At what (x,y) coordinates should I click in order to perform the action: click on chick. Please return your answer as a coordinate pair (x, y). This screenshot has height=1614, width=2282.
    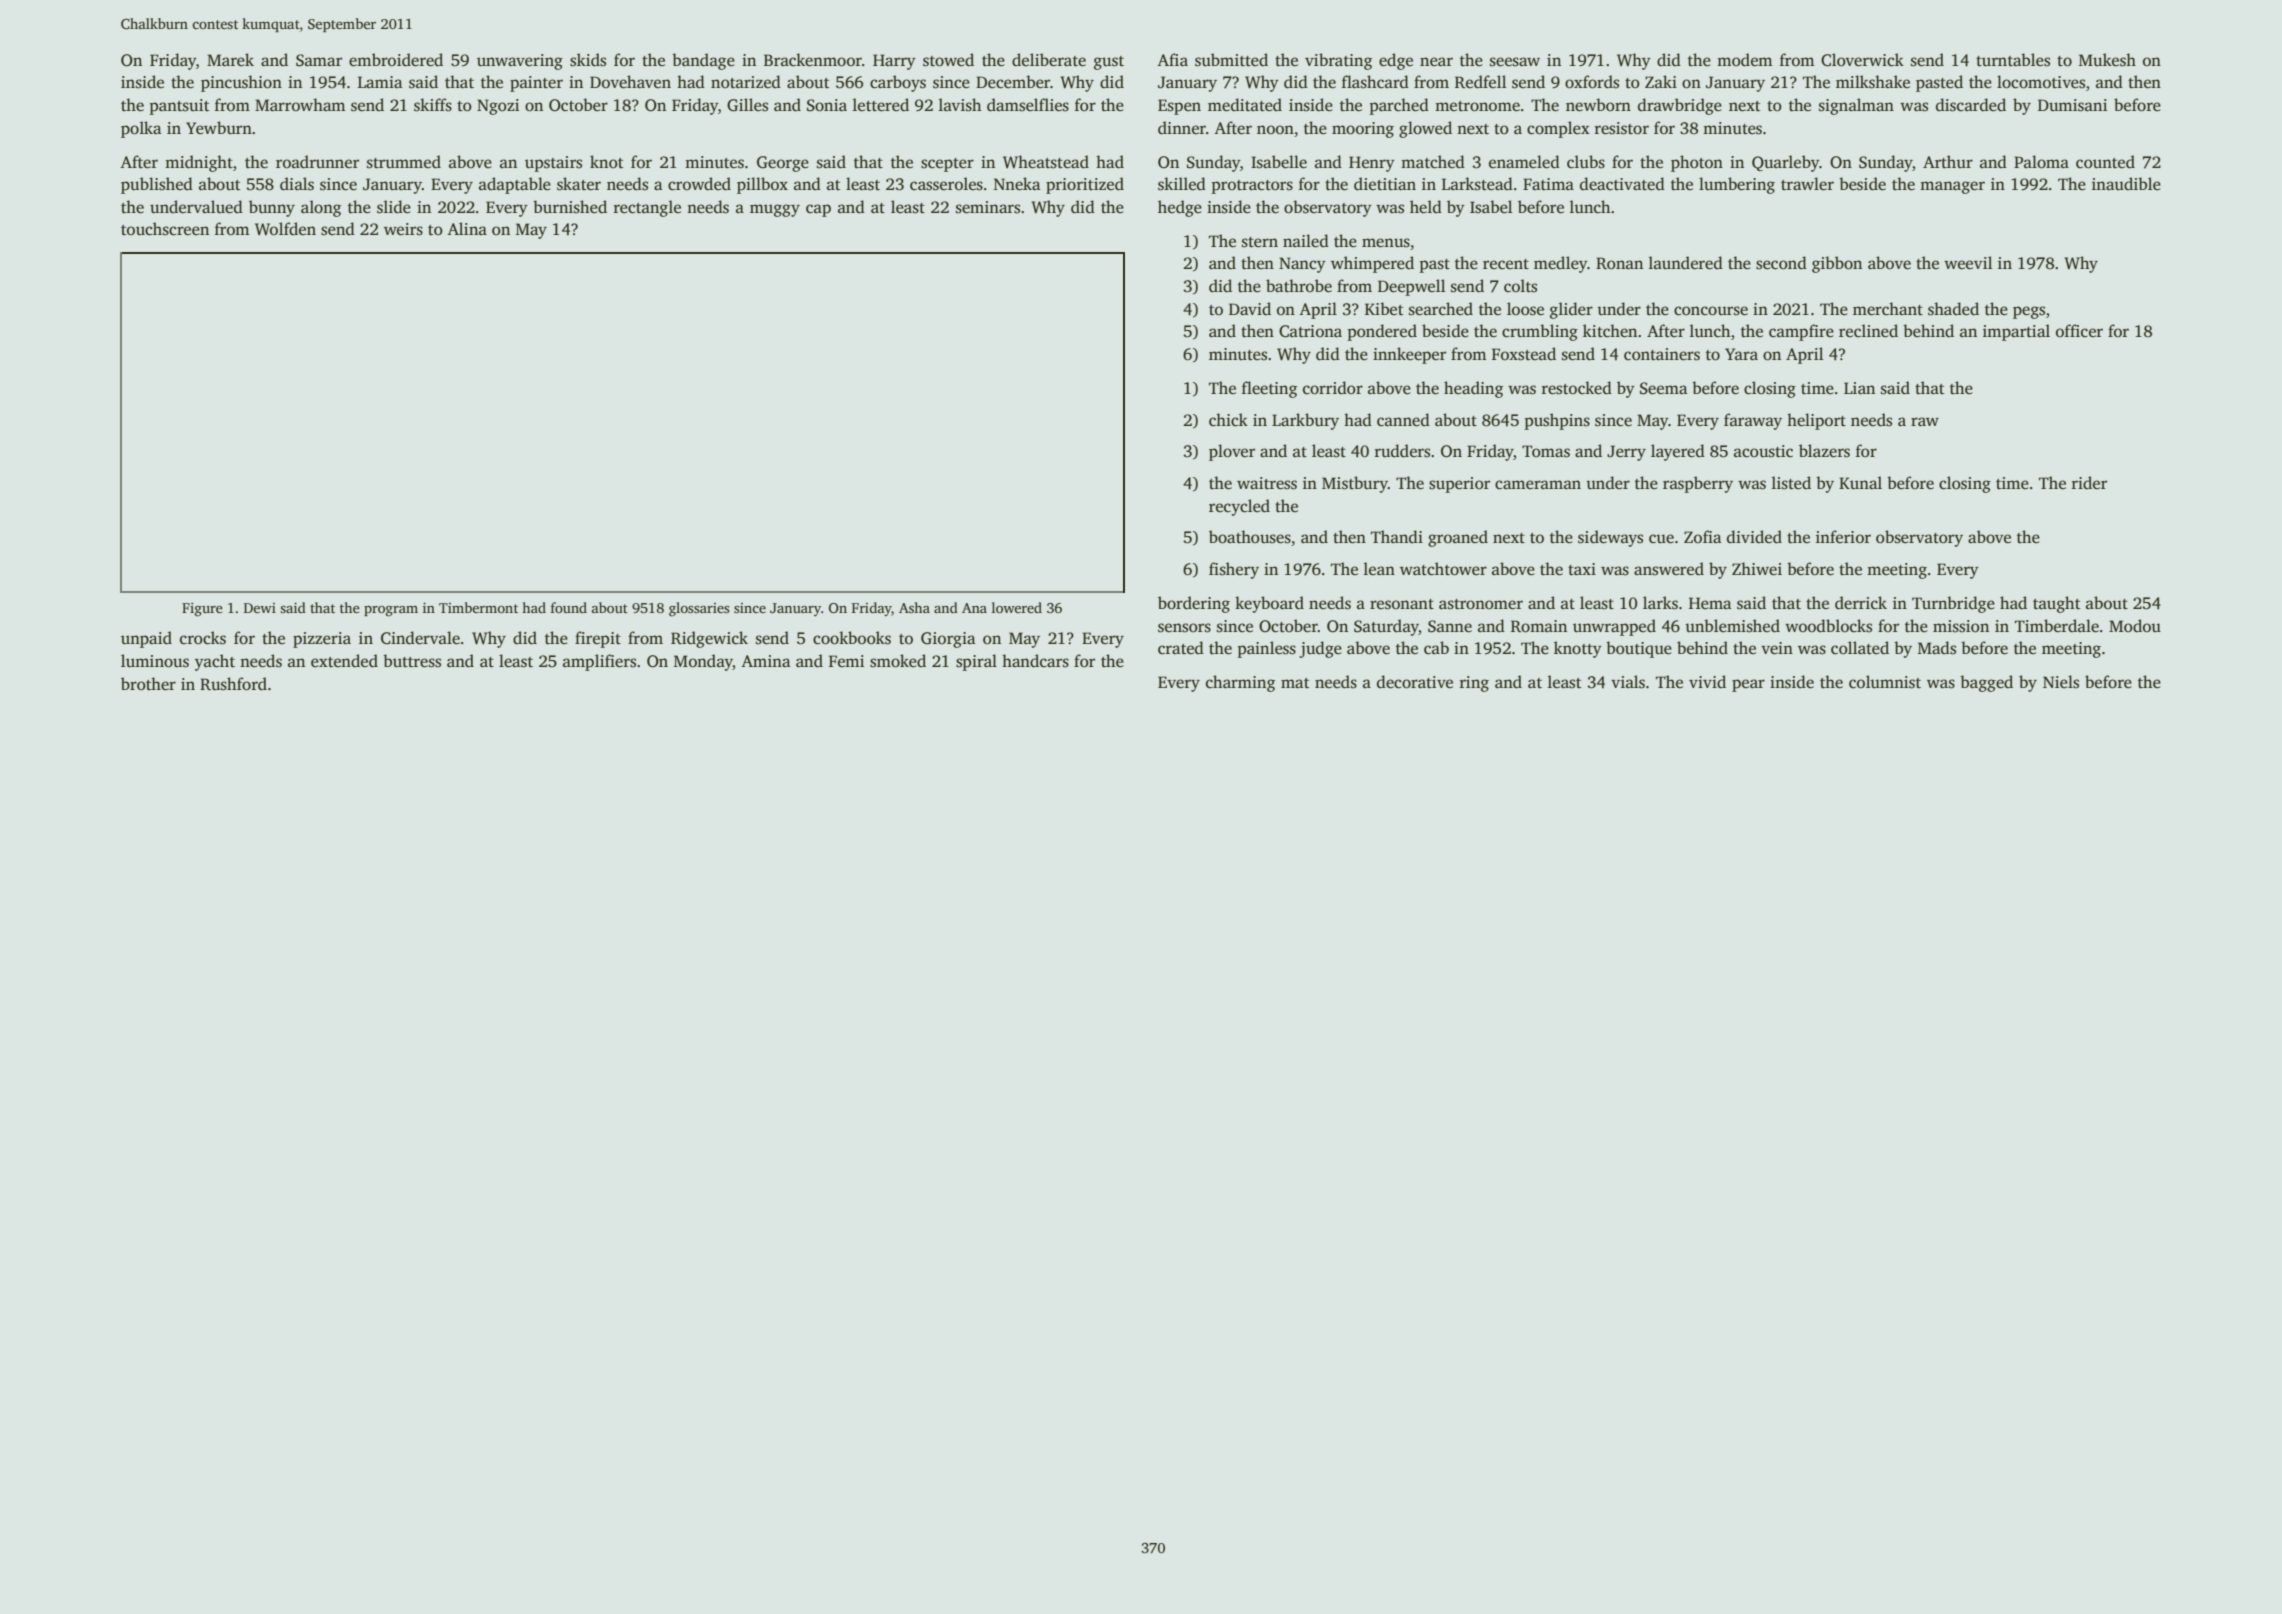
    Looking at the image, I should click on (1228, 420).
